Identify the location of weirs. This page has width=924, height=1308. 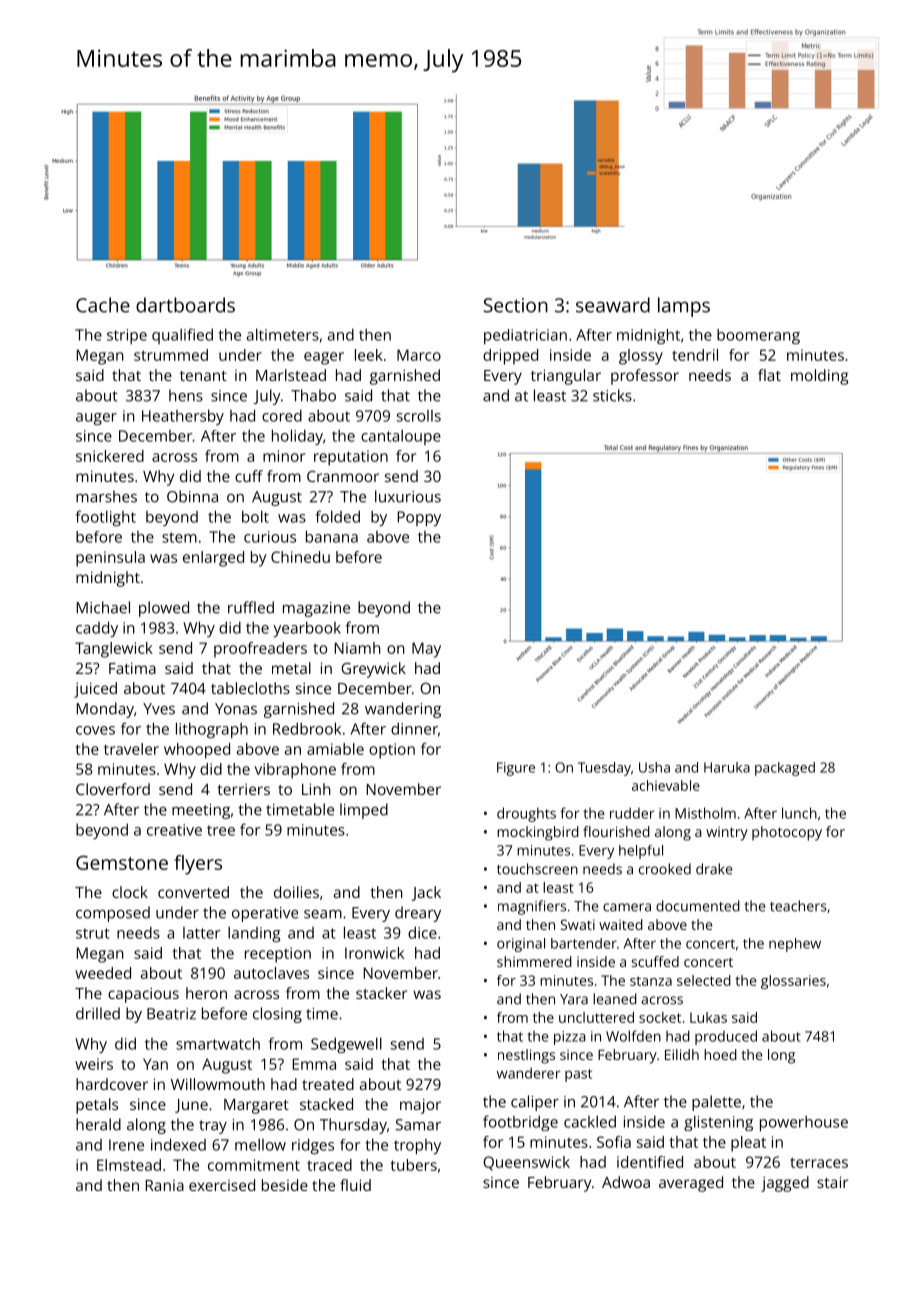
(94, 1064).
